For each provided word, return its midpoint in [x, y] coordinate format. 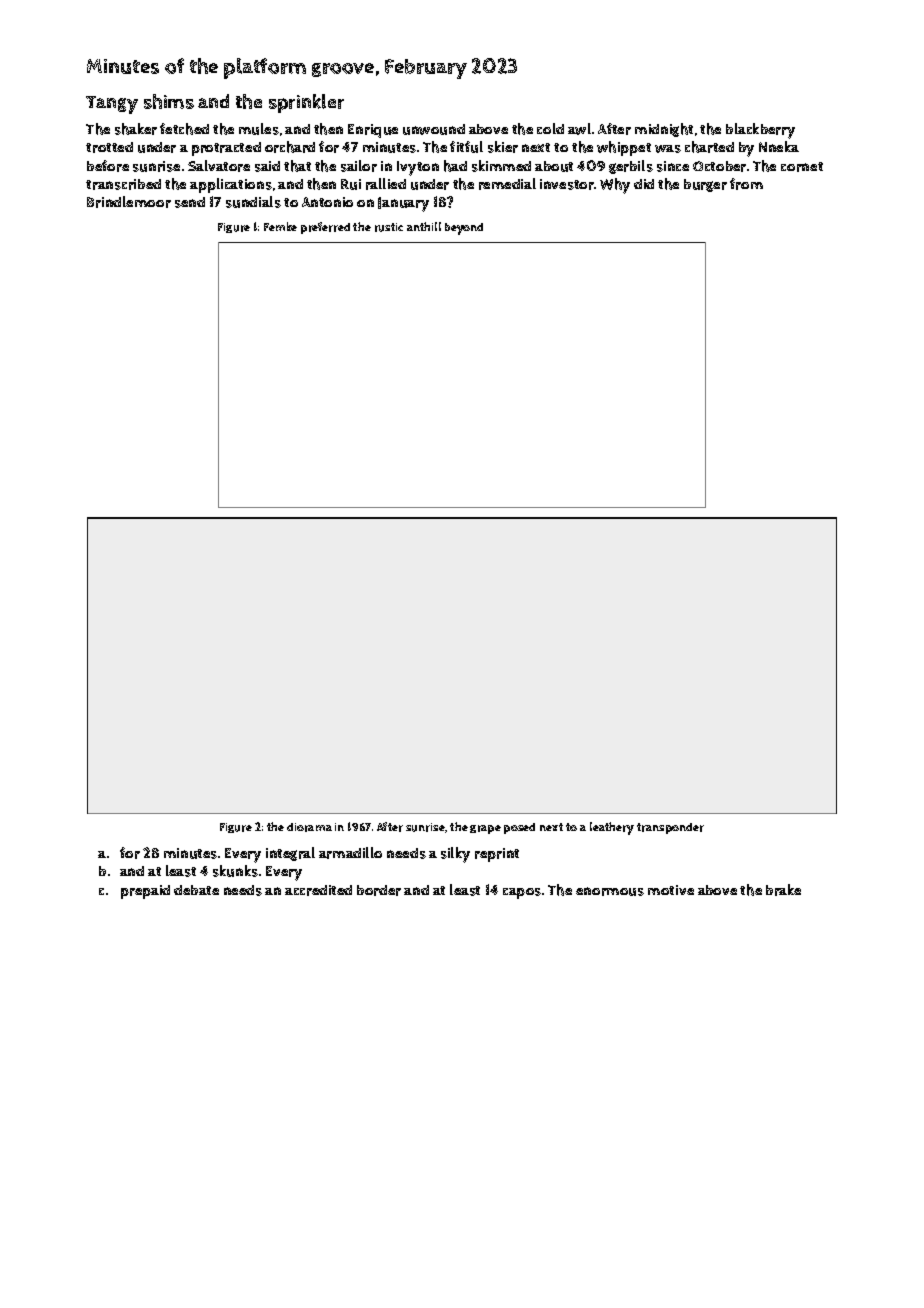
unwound [434, 129]
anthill [424, 226]
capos [522, 893]
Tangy [112, 105]
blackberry [760, 131]
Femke [280, 226]
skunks [235, 871]
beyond [464, 229]
